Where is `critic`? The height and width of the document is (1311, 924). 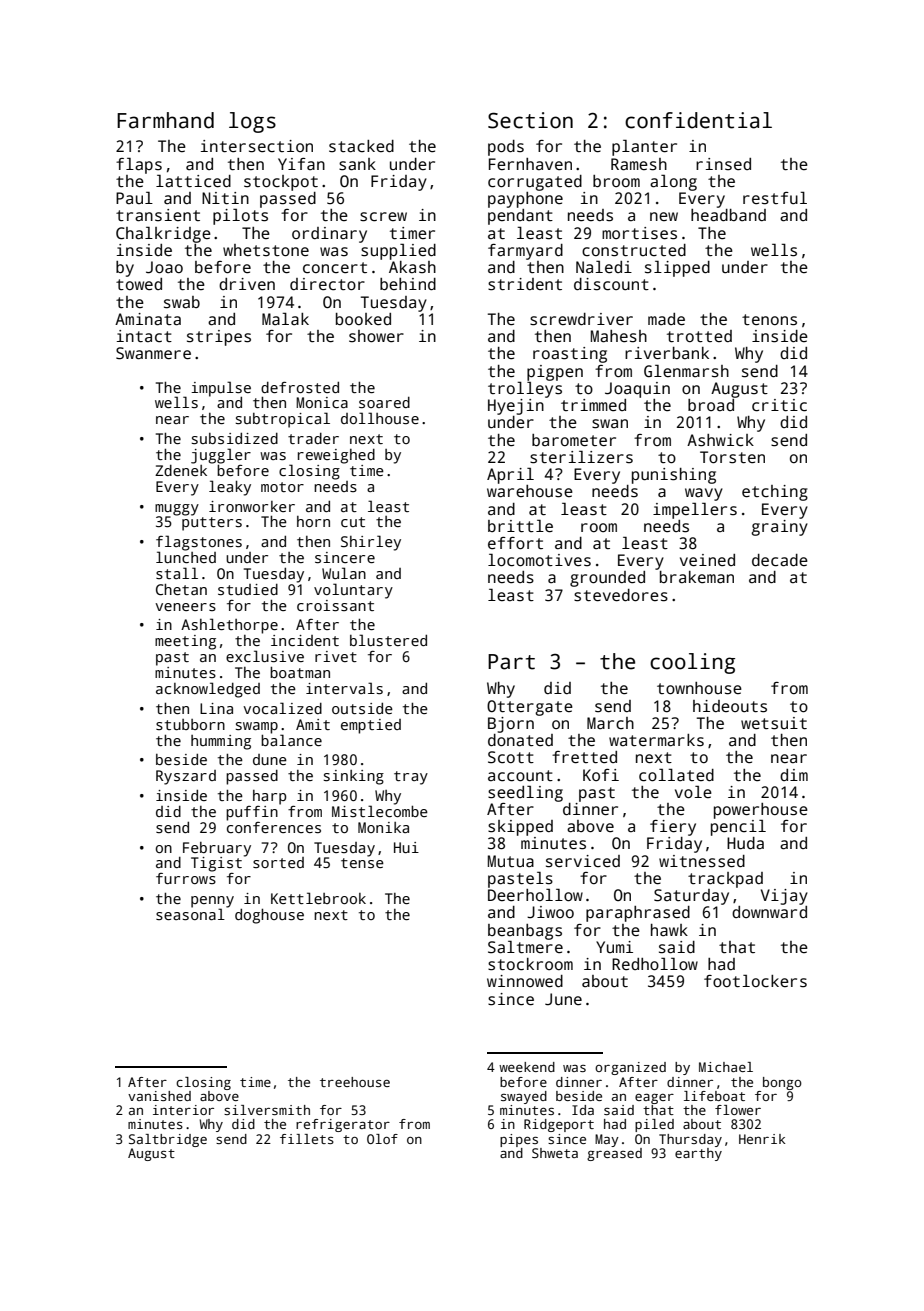 critic is located at coordinates (779, 405).
